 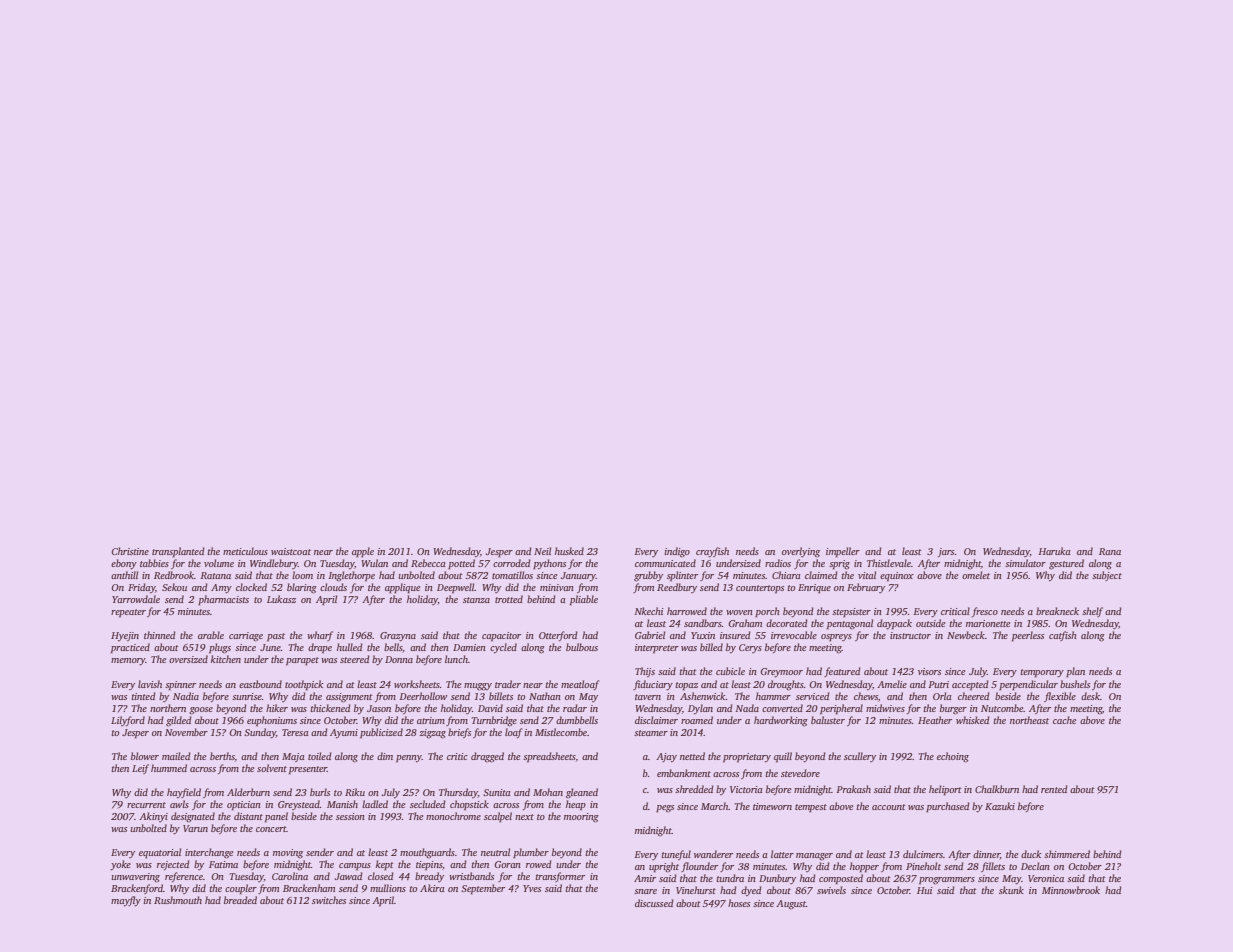 I want to click on Heather, so click(x=935, y=720).
